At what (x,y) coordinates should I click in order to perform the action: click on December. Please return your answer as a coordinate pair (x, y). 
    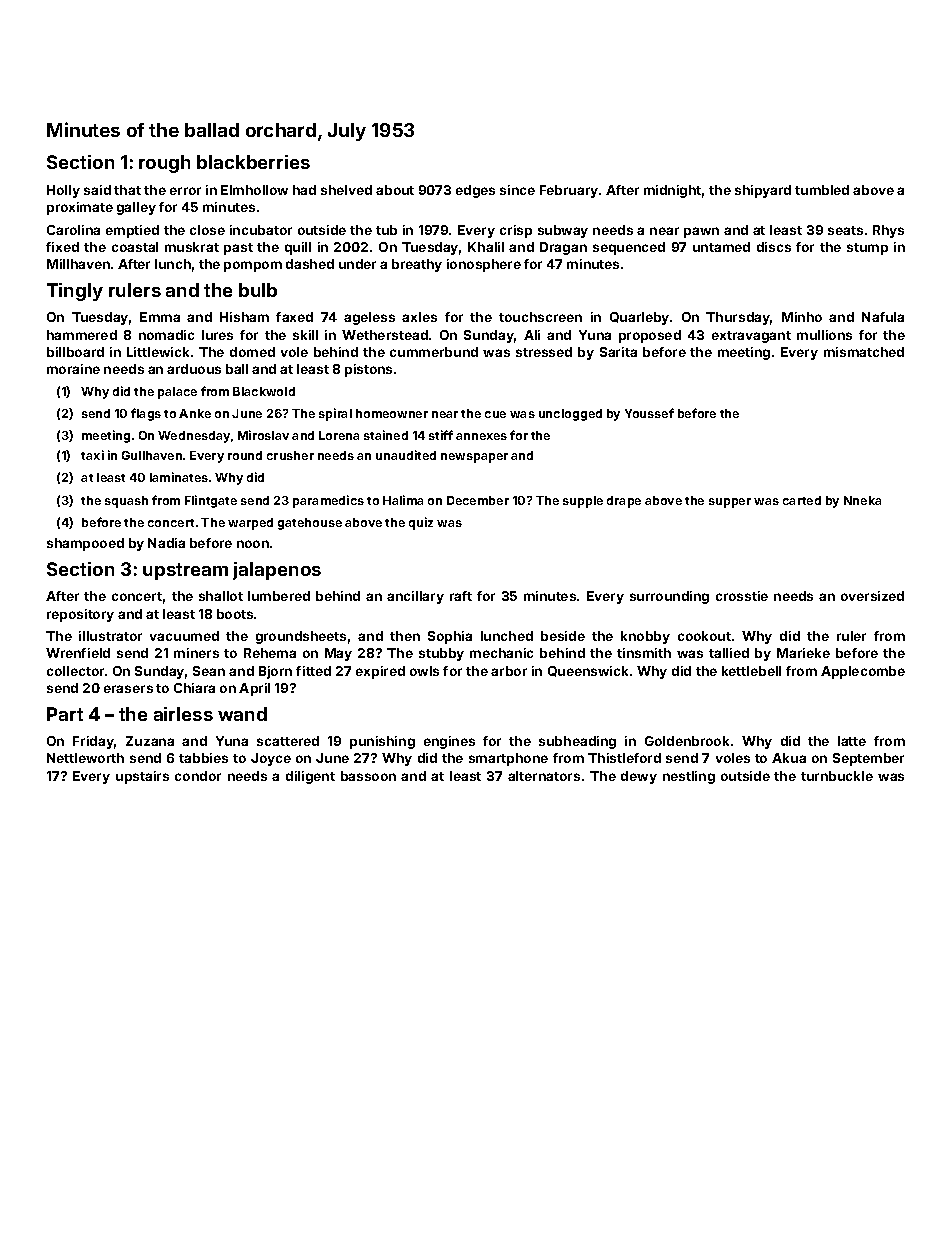
    Looking at the image, I should click on (478, 500).
